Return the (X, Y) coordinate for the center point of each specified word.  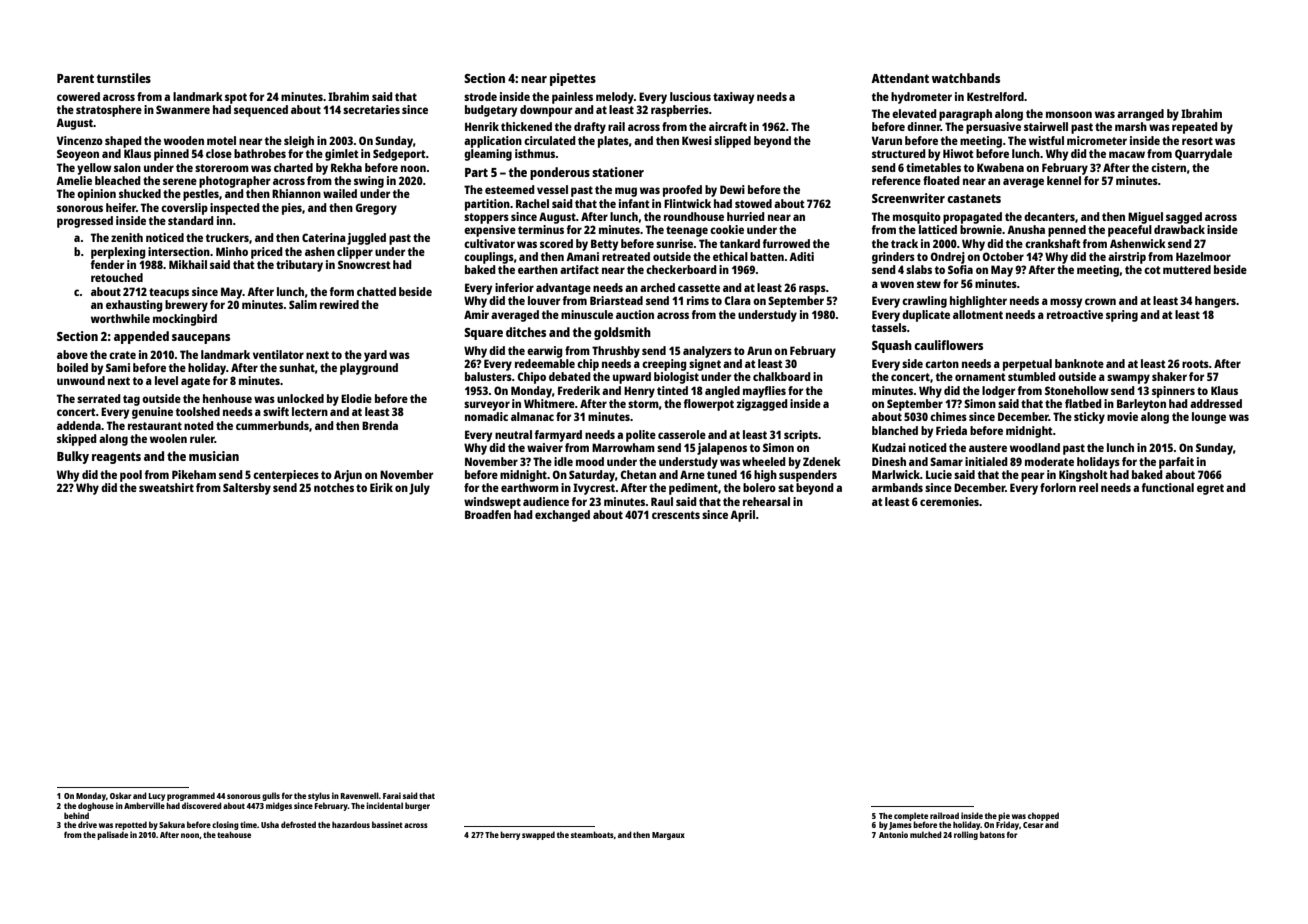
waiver (545, 447)
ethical (730, 256)
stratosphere (109, 111)
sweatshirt (166, 487)
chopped (1043, 816)
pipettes (573, 79)
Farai (392, 795)
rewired (339, 304)
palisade (112, 835)
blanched (895, 430)
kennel (1064, 180)
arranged (1140, 115)
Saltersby (247, 489)
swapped (538, 835)
